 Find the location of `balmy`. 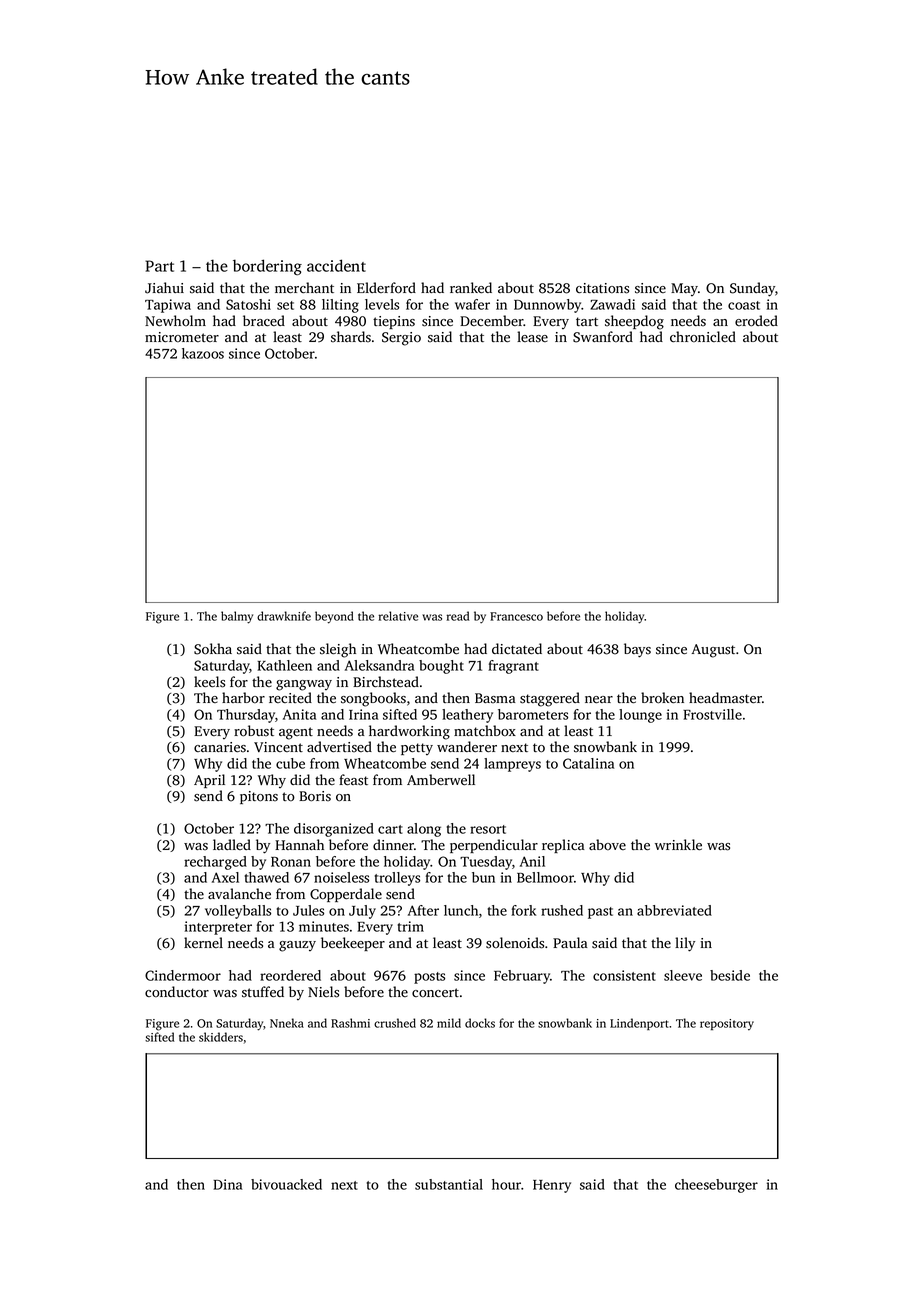

balmy is located at coordinates (237, 617).
